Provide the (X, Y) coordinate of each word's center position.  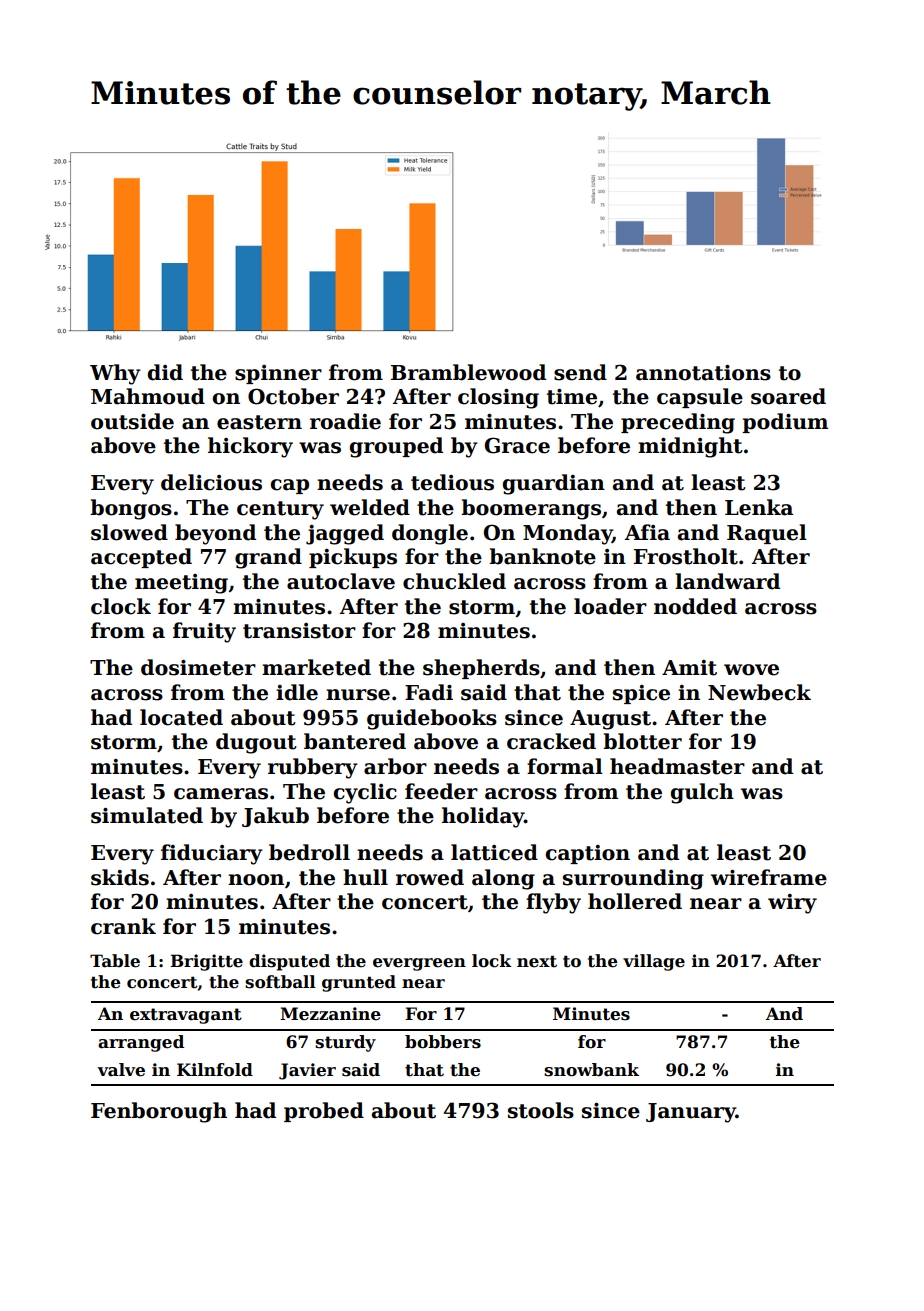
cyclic (365, 793)
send (580, 372)
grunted (359, 983)
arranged (141, 1043)
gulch (702, 793)
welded (370, 507)
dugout (256, 743)
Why (115, 374)
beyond (215, 534)
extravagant (186, 1016)
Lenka (759, 507)
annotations (703, 373)
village (654, 962)
